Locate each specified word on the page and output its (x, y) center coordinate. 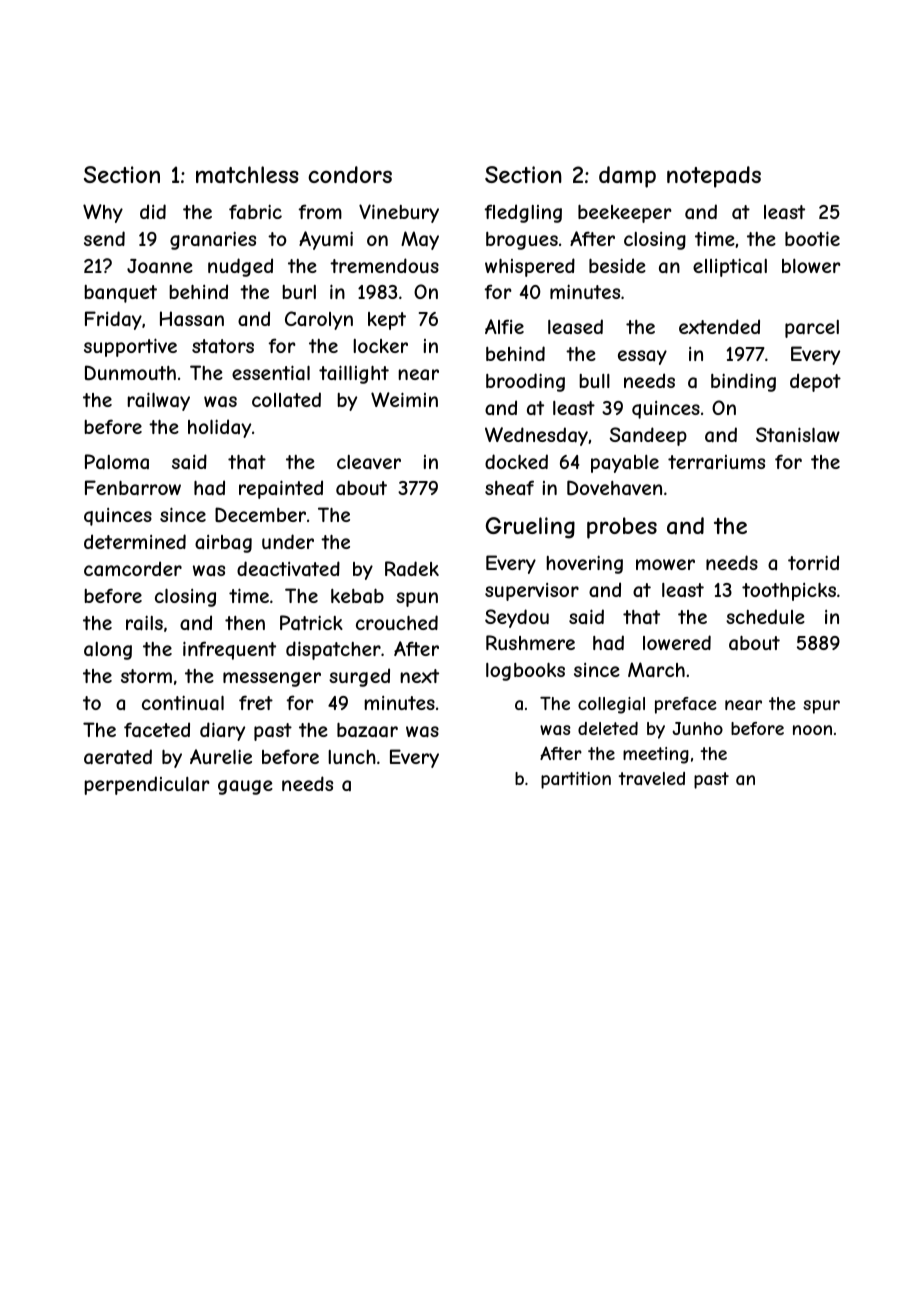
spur (821, 707)
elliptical (730, 267)
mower (665, 564)
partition (576, 780)
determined (135, 541)
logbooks (525, 672)
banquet (120, 294)
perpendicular (147, 785)
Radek (412, 569)
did (153, 211)
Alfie (504, 326)
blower (811, 266)
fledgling (523, 213)
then (245, 623)
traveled (652, 778)
